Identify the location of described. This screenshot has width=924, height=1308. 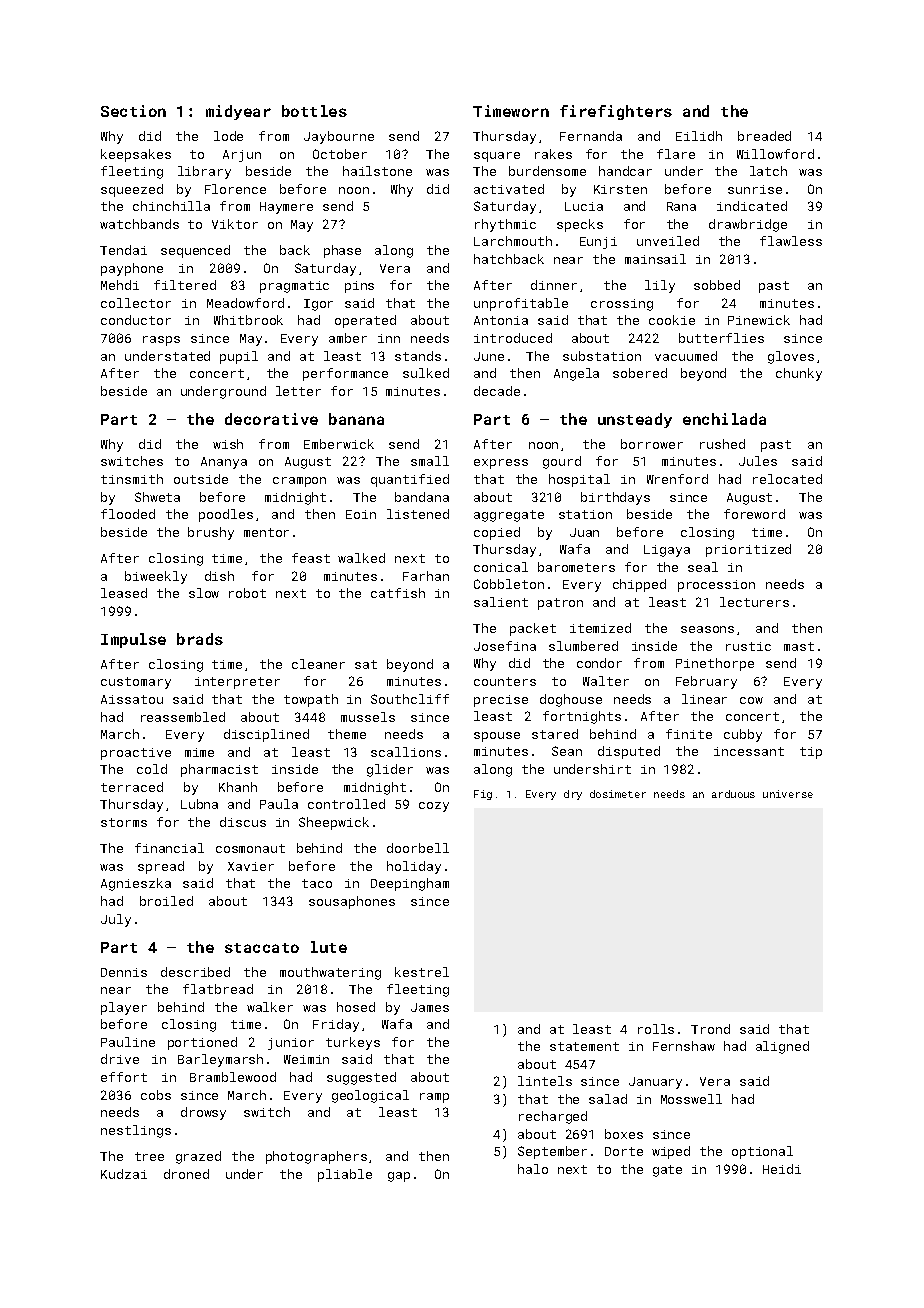
(195, 972).
